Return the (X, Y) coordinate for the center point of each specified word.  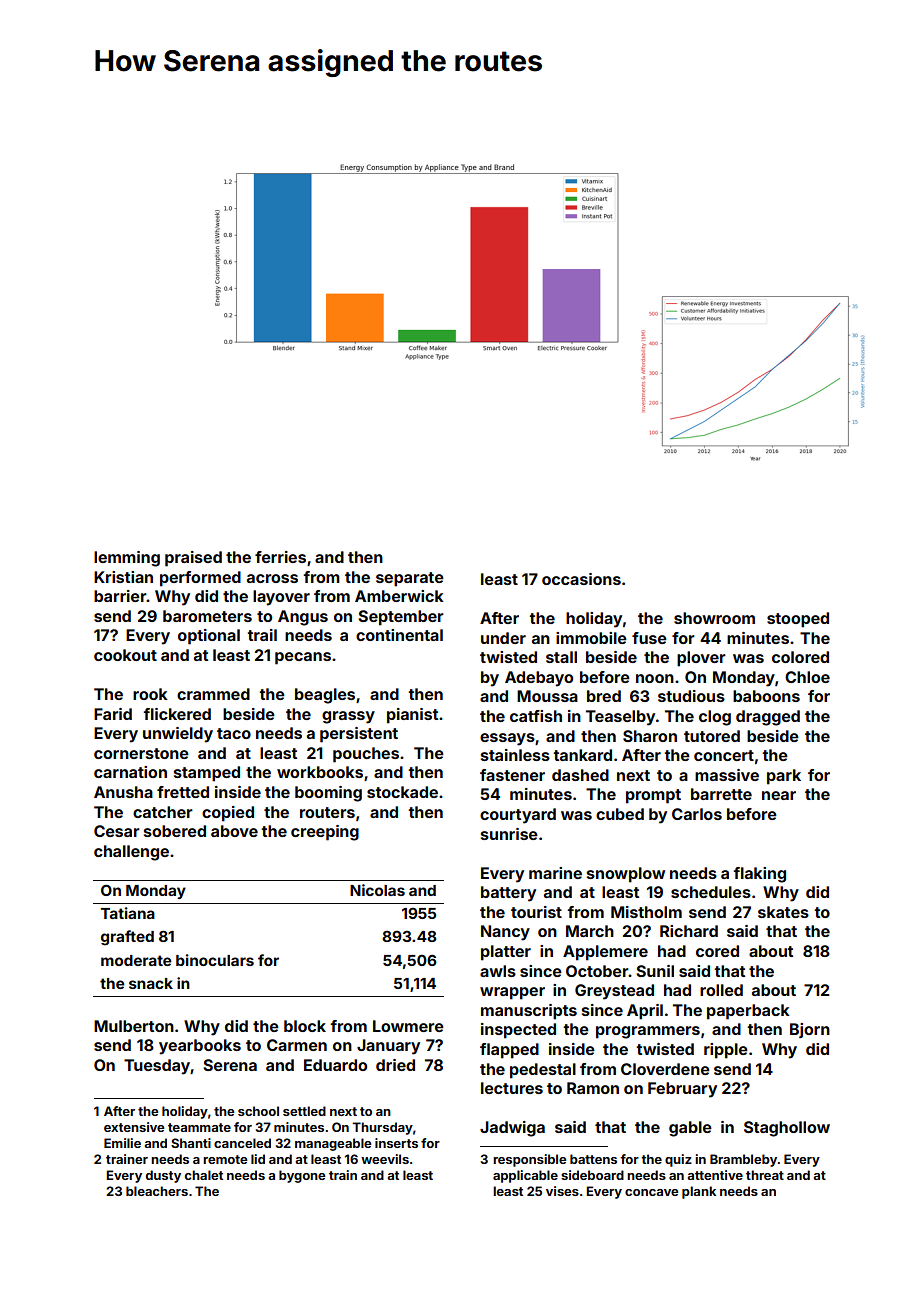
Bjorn (810, 1030)
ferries (280, 557)
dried (395, 1065)
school (258, 1111)
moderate (136, 960)
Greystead (614, 992)
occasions (581, 579)
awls (498, 971)
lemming (127, 559)
